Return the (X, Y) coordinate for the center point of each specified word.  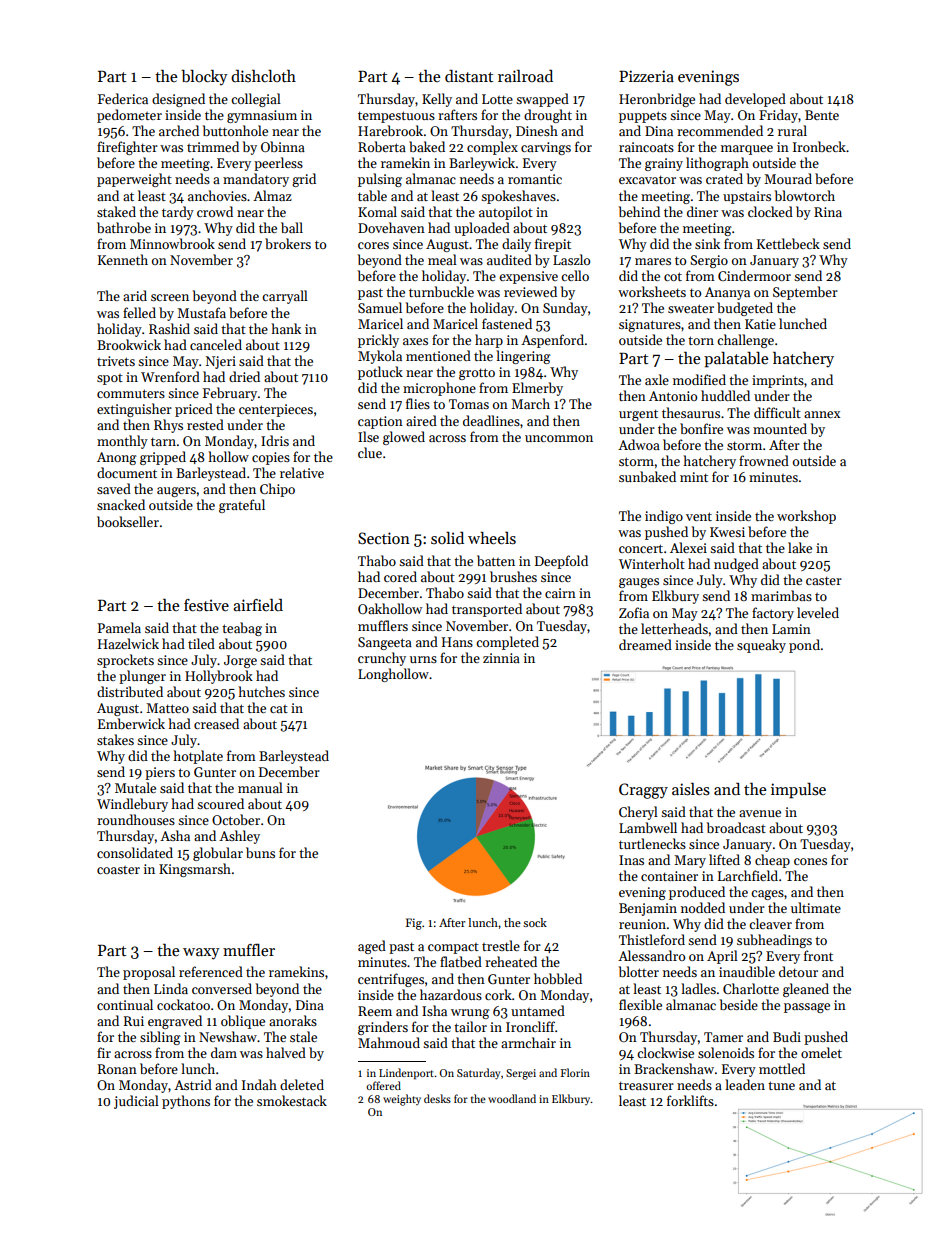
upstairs (747, 197)
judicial (136, 1102)
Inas (631, 860)
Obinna (283, 146)
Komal (377, 211)
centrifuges (391, 980)
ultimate (816, 907)
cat (279, 709)
